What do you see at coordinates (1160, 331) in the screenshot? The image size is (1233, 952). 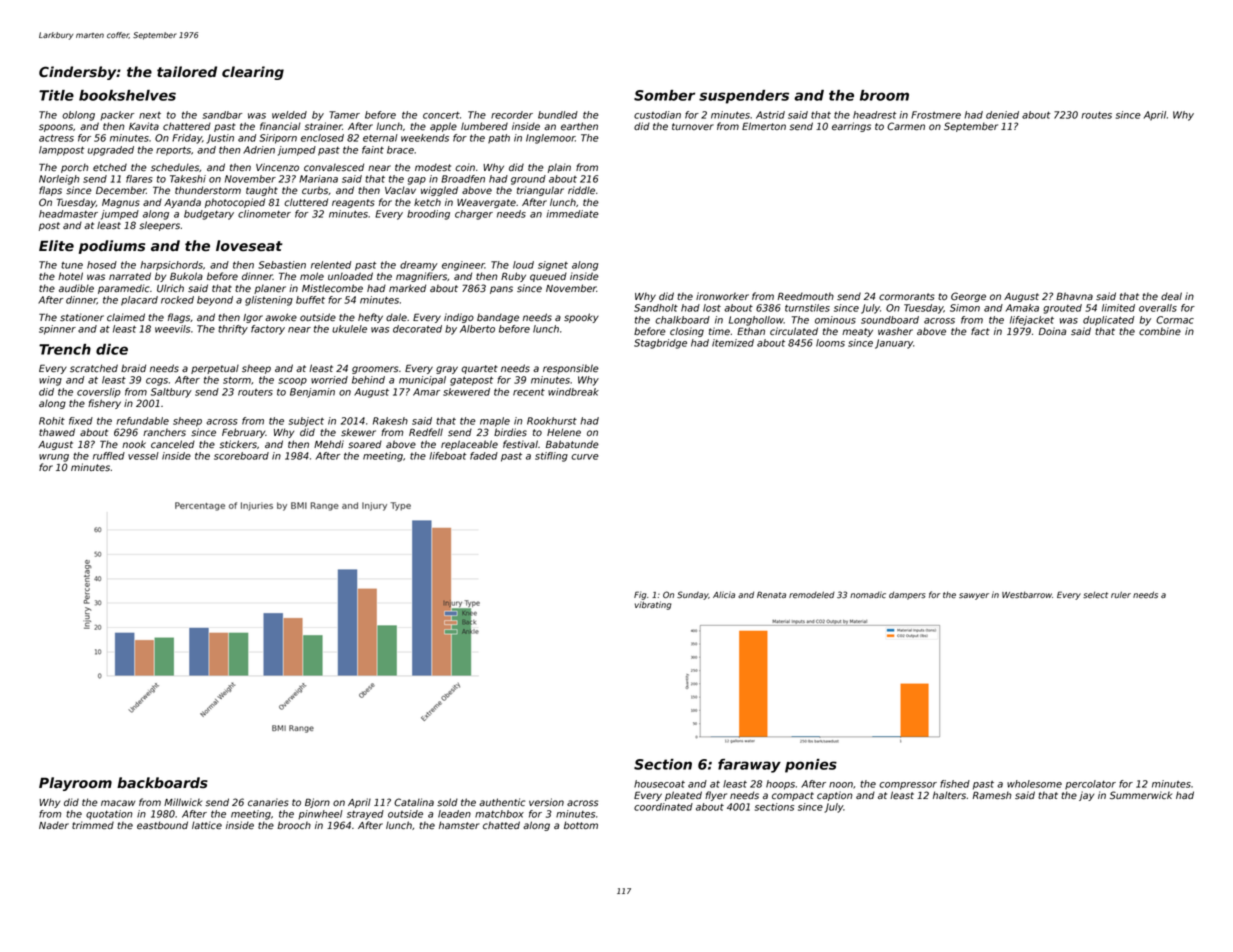 I see `combine` at bounding box center [1160, 331].
